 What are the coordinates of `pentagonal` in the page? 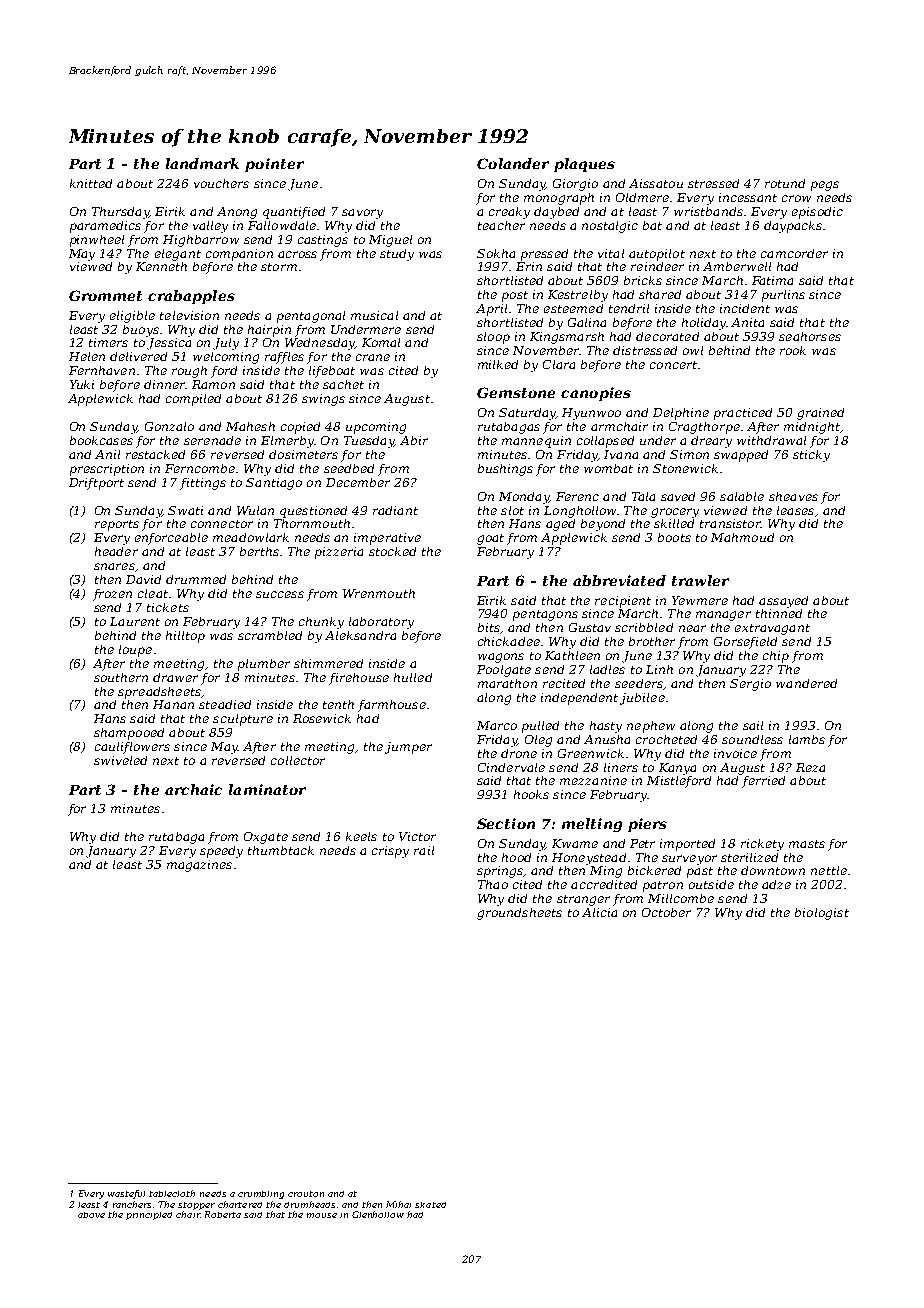 It's located at (311, 317).
